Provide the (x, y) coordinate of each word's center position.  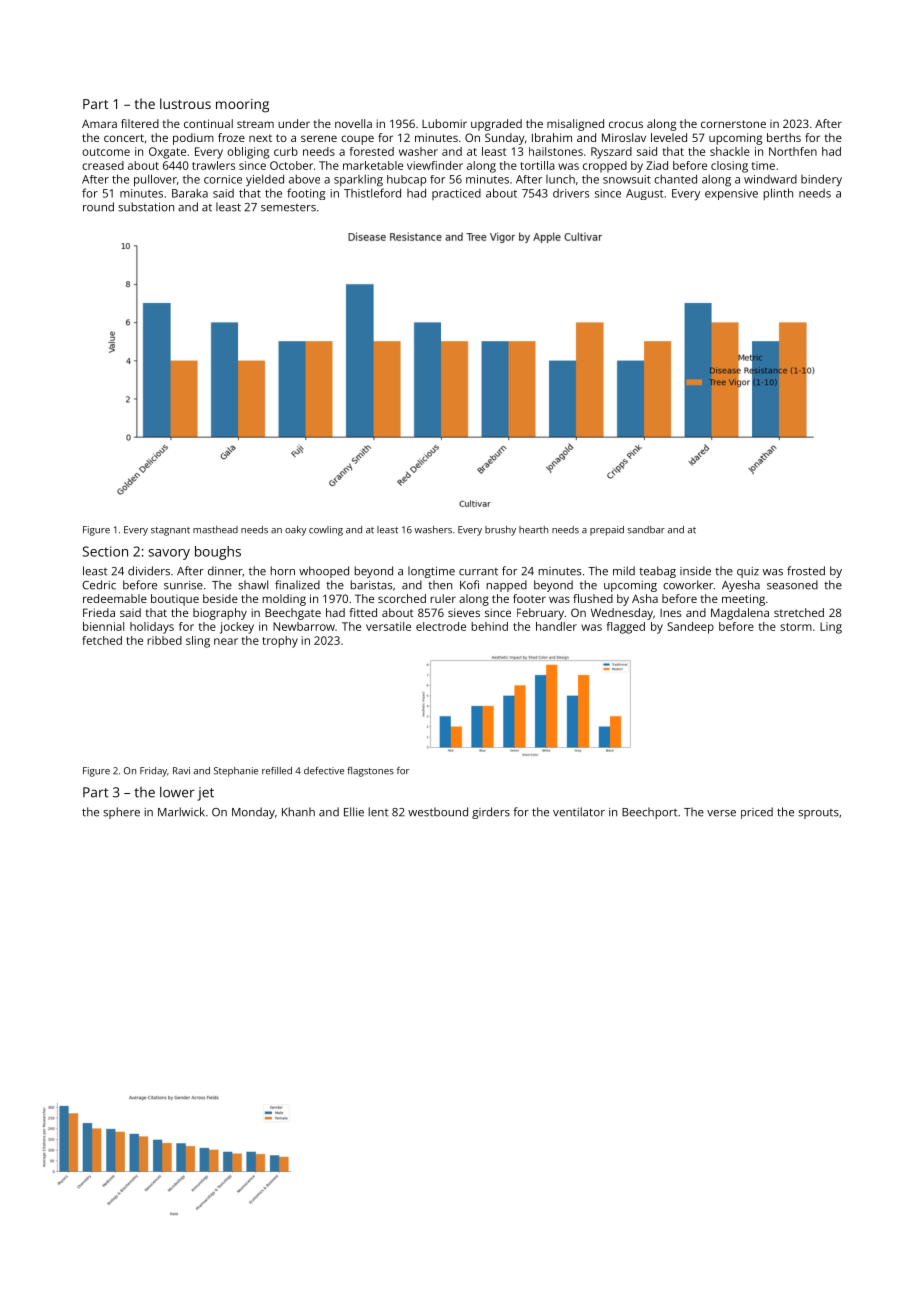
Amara (99, 123)
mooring (242, 106)
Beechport (650, 813)
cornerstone (733, 124)
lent (378, 812)
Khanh (298, 812)
